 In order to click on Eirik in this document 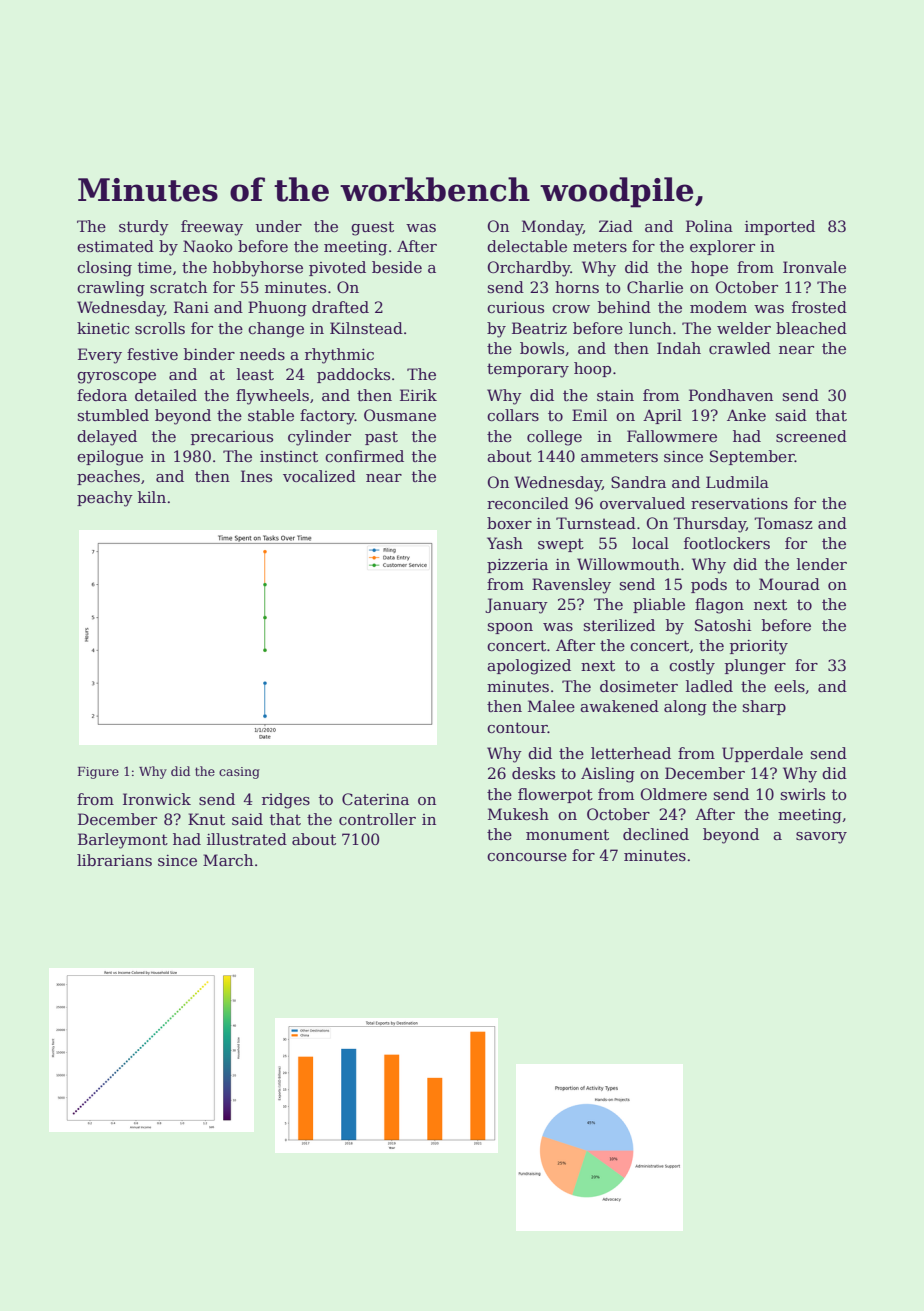, I will do `click(418, 395)`.
